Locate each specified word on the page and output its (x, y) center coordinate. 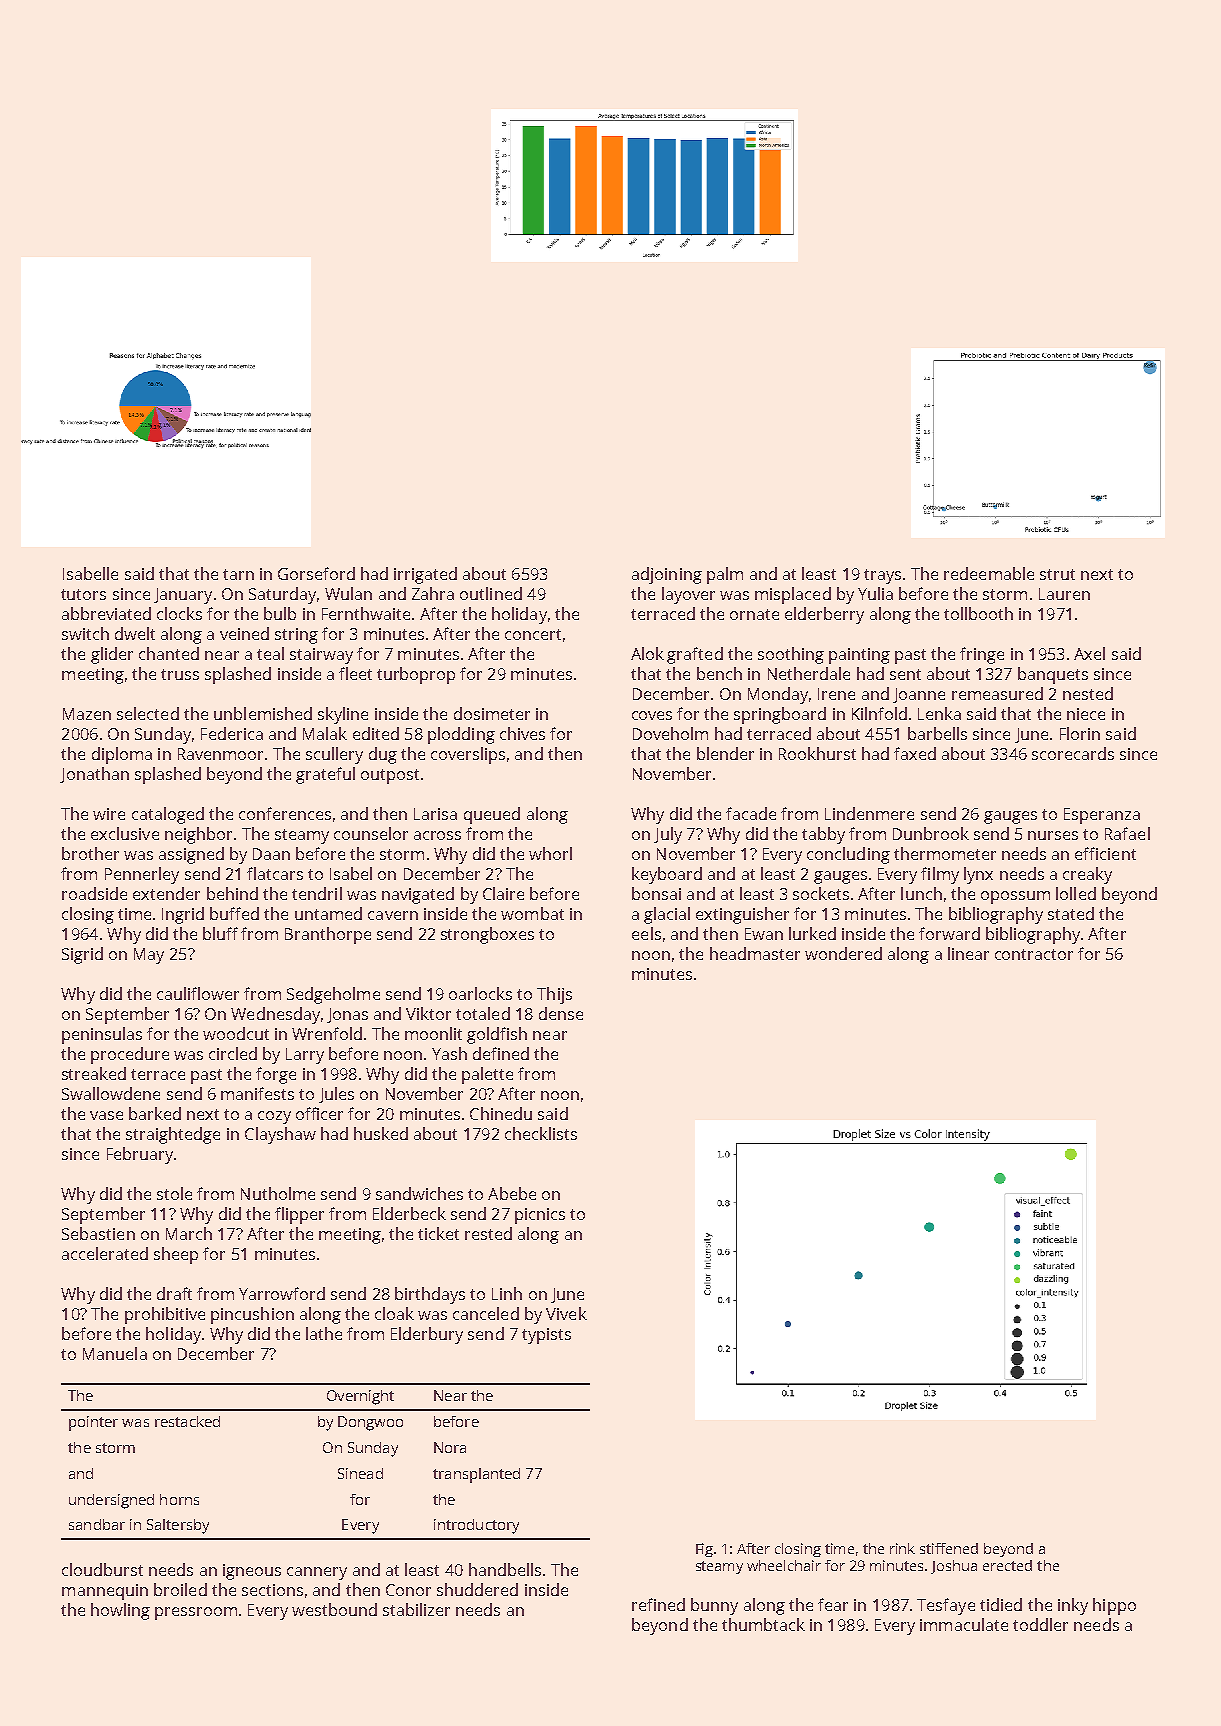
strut (1057, 574)
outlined (491, 593)
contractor (1034, 954)
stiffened (949, 1548)
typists (546, 1336)
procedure (130, 1055)
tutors (83, 594)
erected (1007, 1565)
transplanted (476, 1475)
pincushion (252, 1315)
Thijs (554, 995)
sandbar (97, 1524)
